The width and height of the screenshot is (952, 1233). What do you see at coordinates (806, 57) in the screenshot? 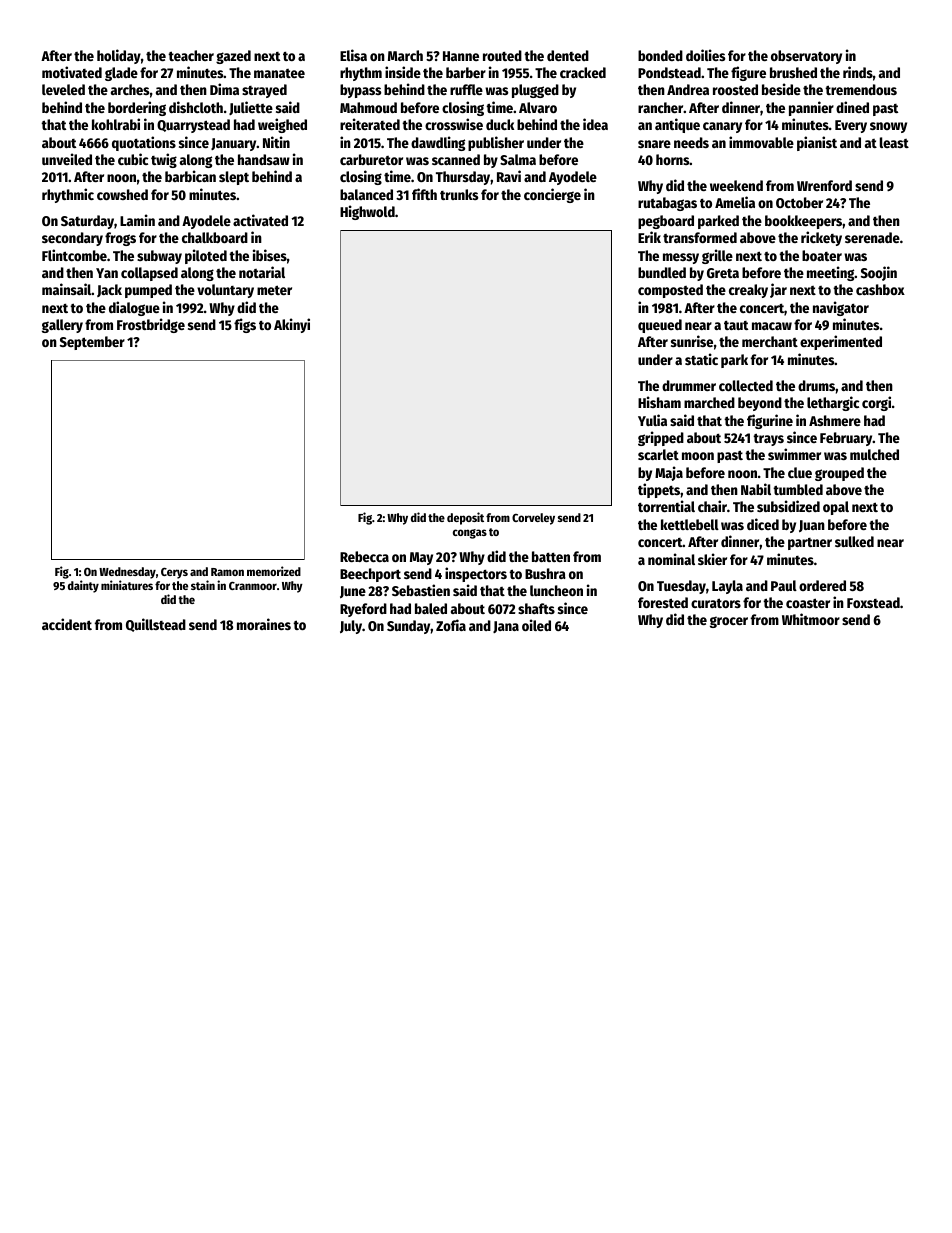
I see `observatory` at bounding box center [806, 57].
